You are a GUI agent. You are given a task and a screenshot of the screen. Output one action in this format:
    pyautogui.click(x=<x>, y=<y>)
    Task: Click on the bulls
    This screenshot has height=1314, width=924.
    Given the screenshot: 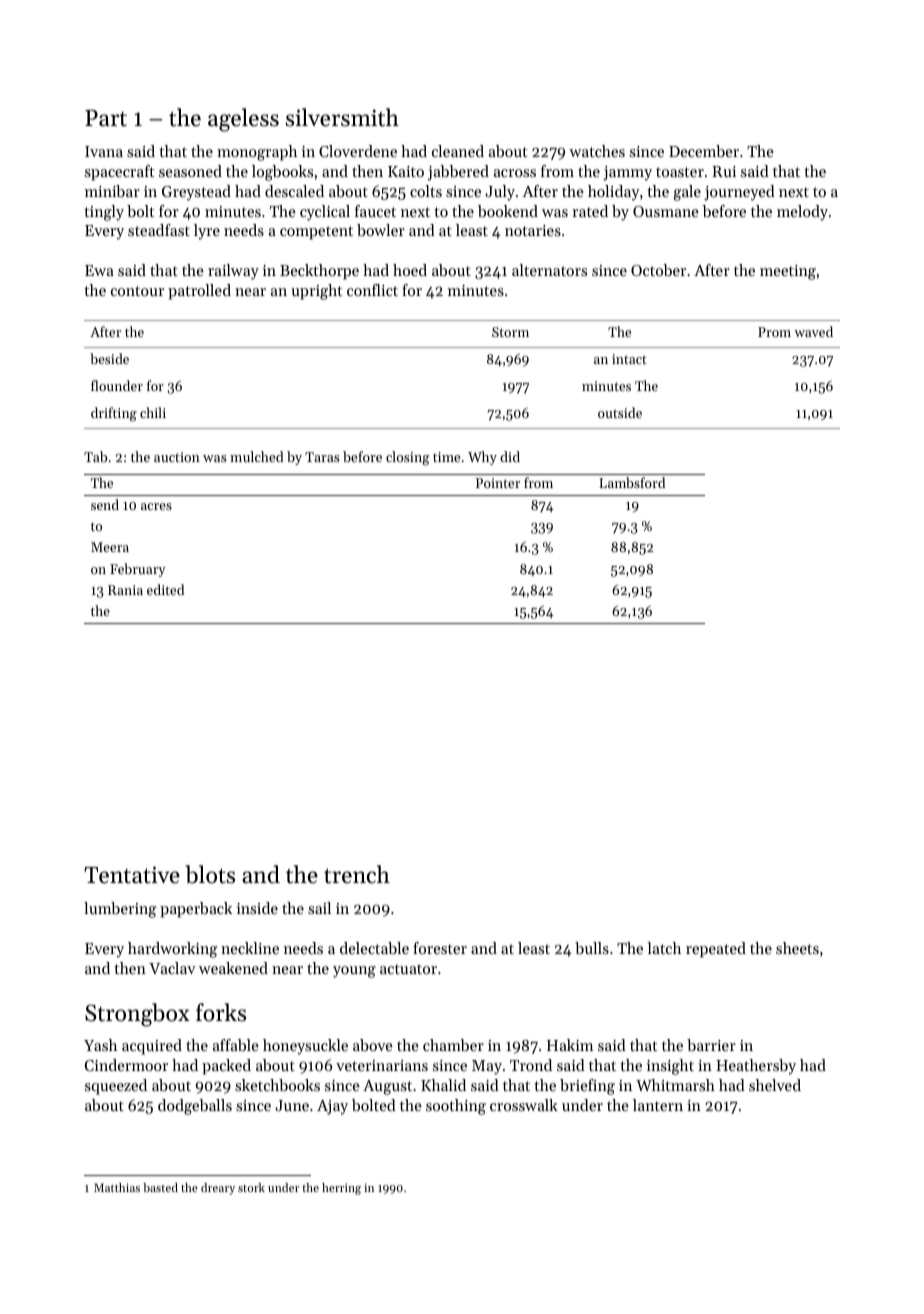 What is the action you would take?
    pyautogui.click(x=592, y=948)
